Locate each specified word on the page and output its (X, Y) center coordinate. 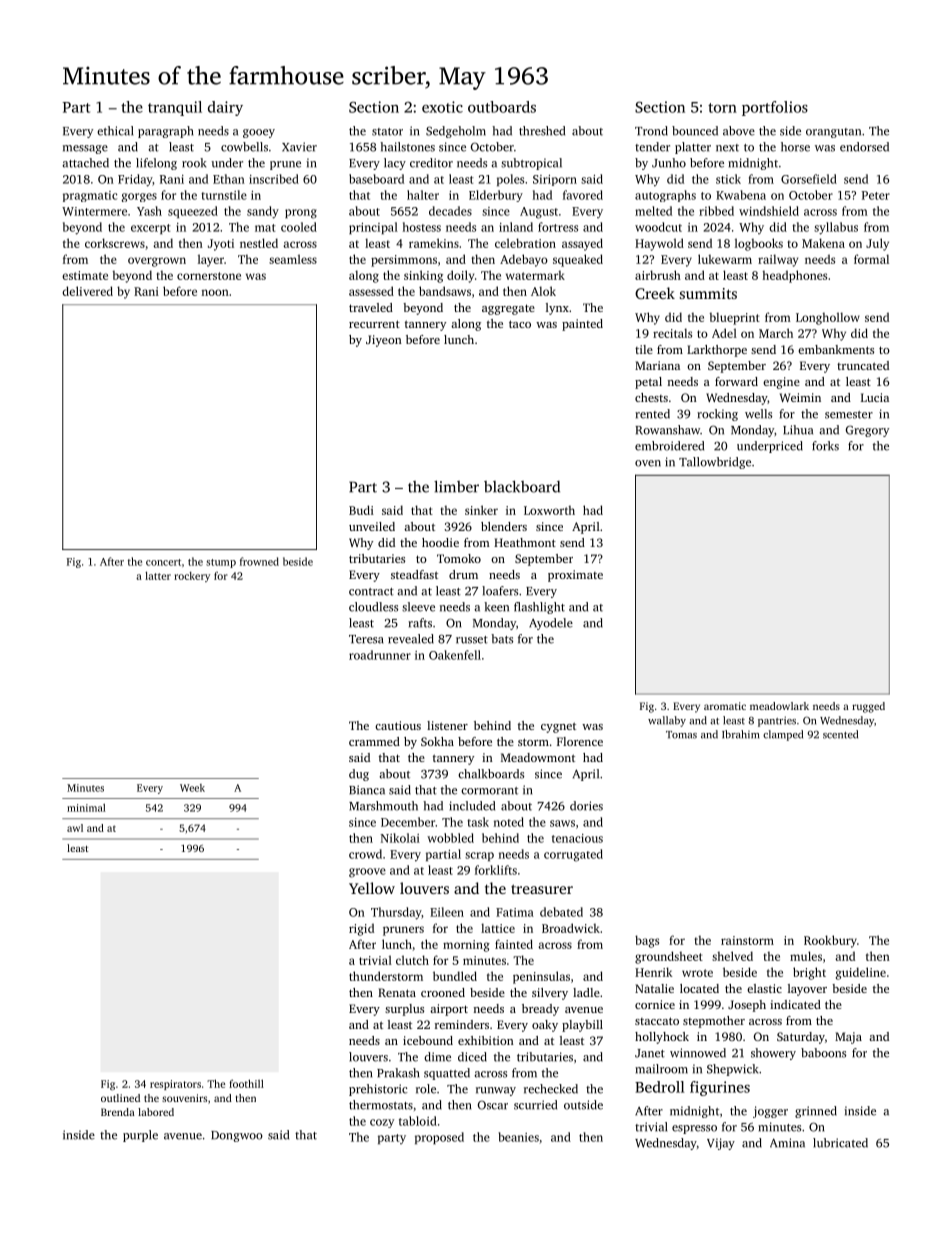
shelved (732, 956)
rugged (868, 707)
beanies (518, 1137)
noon (215, 292)
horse (795, 147)
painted (582, 325)
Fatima (515, 912)
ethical (115, 131)
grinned (816, 1112)
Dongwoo (237, 1136)
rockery (192, 577)
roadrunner (380, 655)
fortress (558, 227)
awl (75, 828)
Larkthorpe (717, 351)
